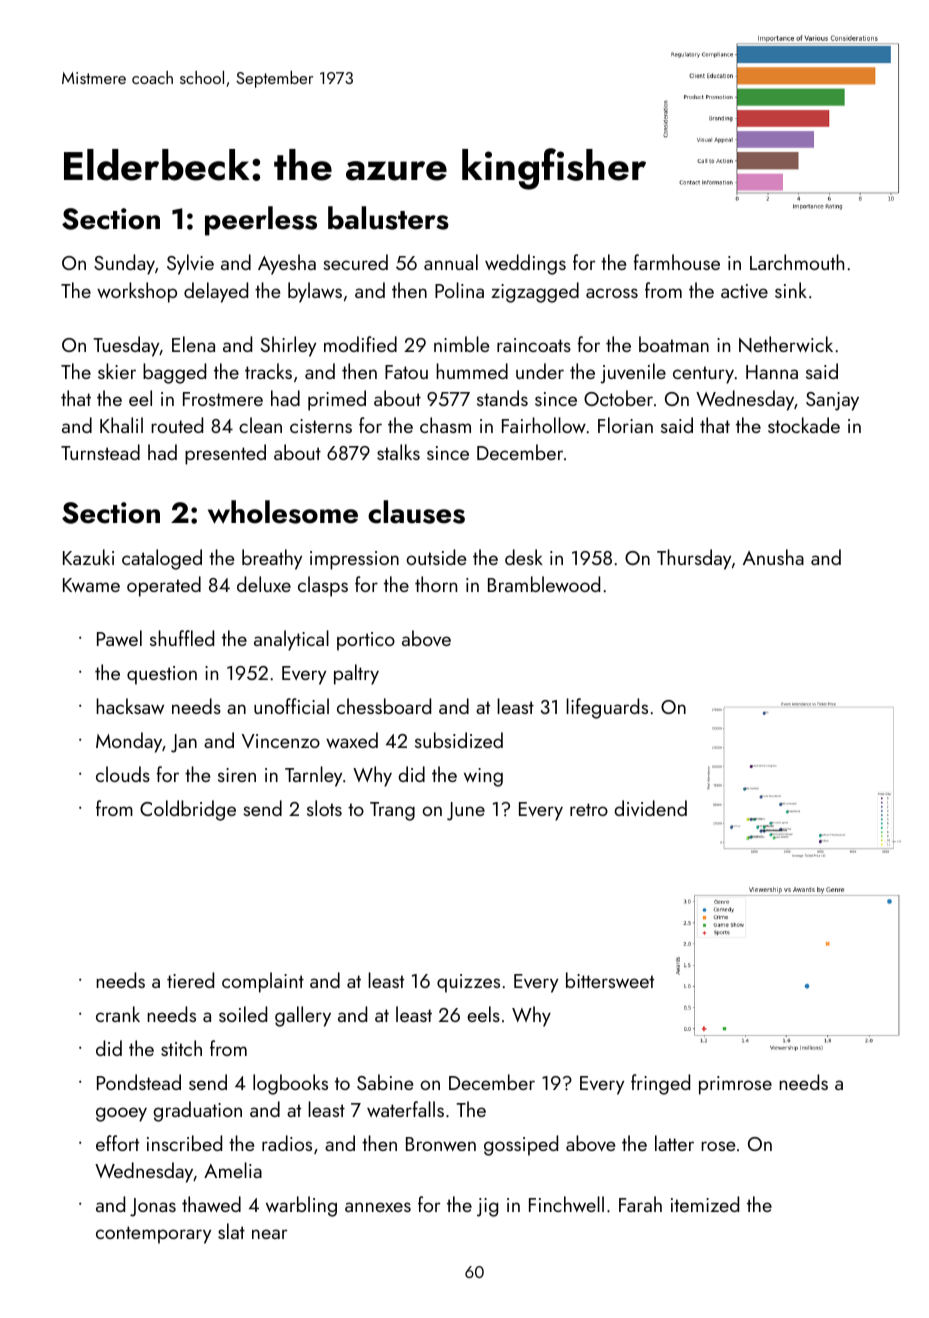  Describe the element at coordinates (773, 557) in the image. I see `Anusha` at that location.
